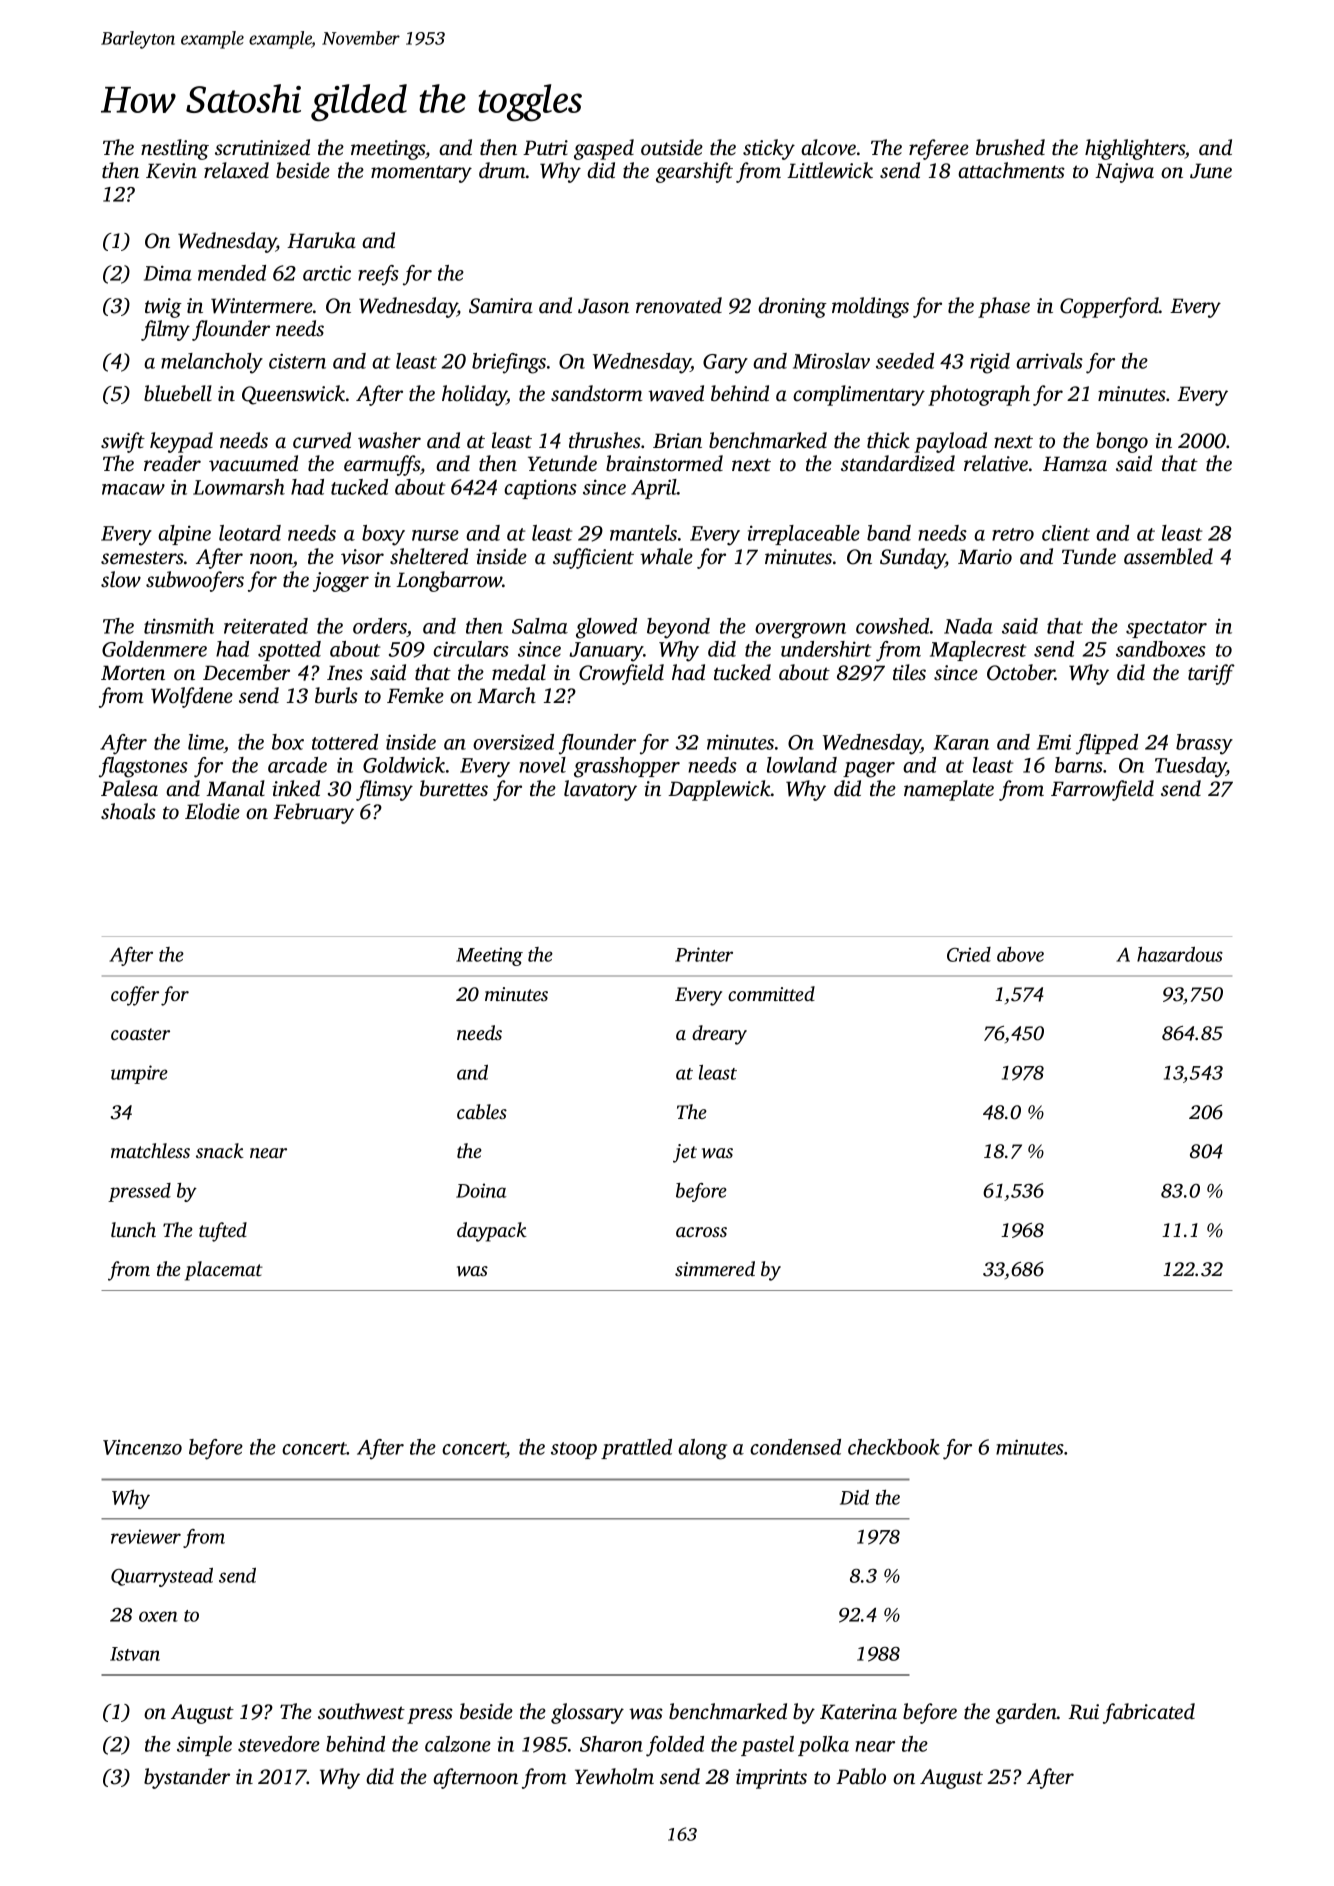 The height and width of the screenshot is (1886, 1334). Describe the element at coordinates (168, 273) in the screenshot. I see `Dima` at that location.
